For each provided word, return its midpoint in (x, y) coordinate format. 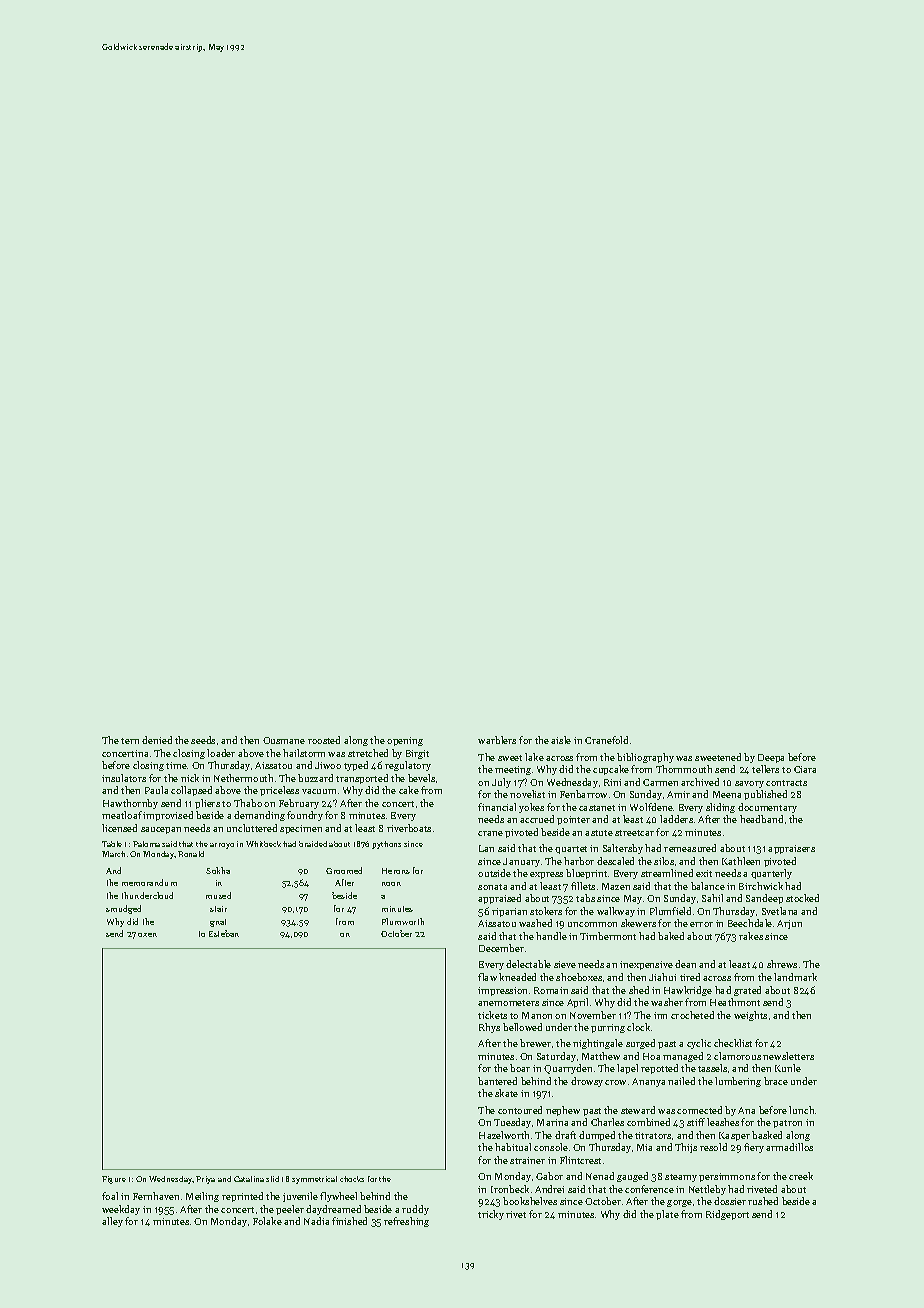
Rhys (489, 1028)
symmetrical (314, 1180)
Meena (727, 794)
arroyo (222, 846)
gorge (679, 1203)
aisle (561, 740)
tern (130, 741)
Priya (205, 1180)
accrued (537, 819)
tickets (492, 1015)
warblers (497, 740)
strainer (527, 1160)
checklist (733, 1043)
